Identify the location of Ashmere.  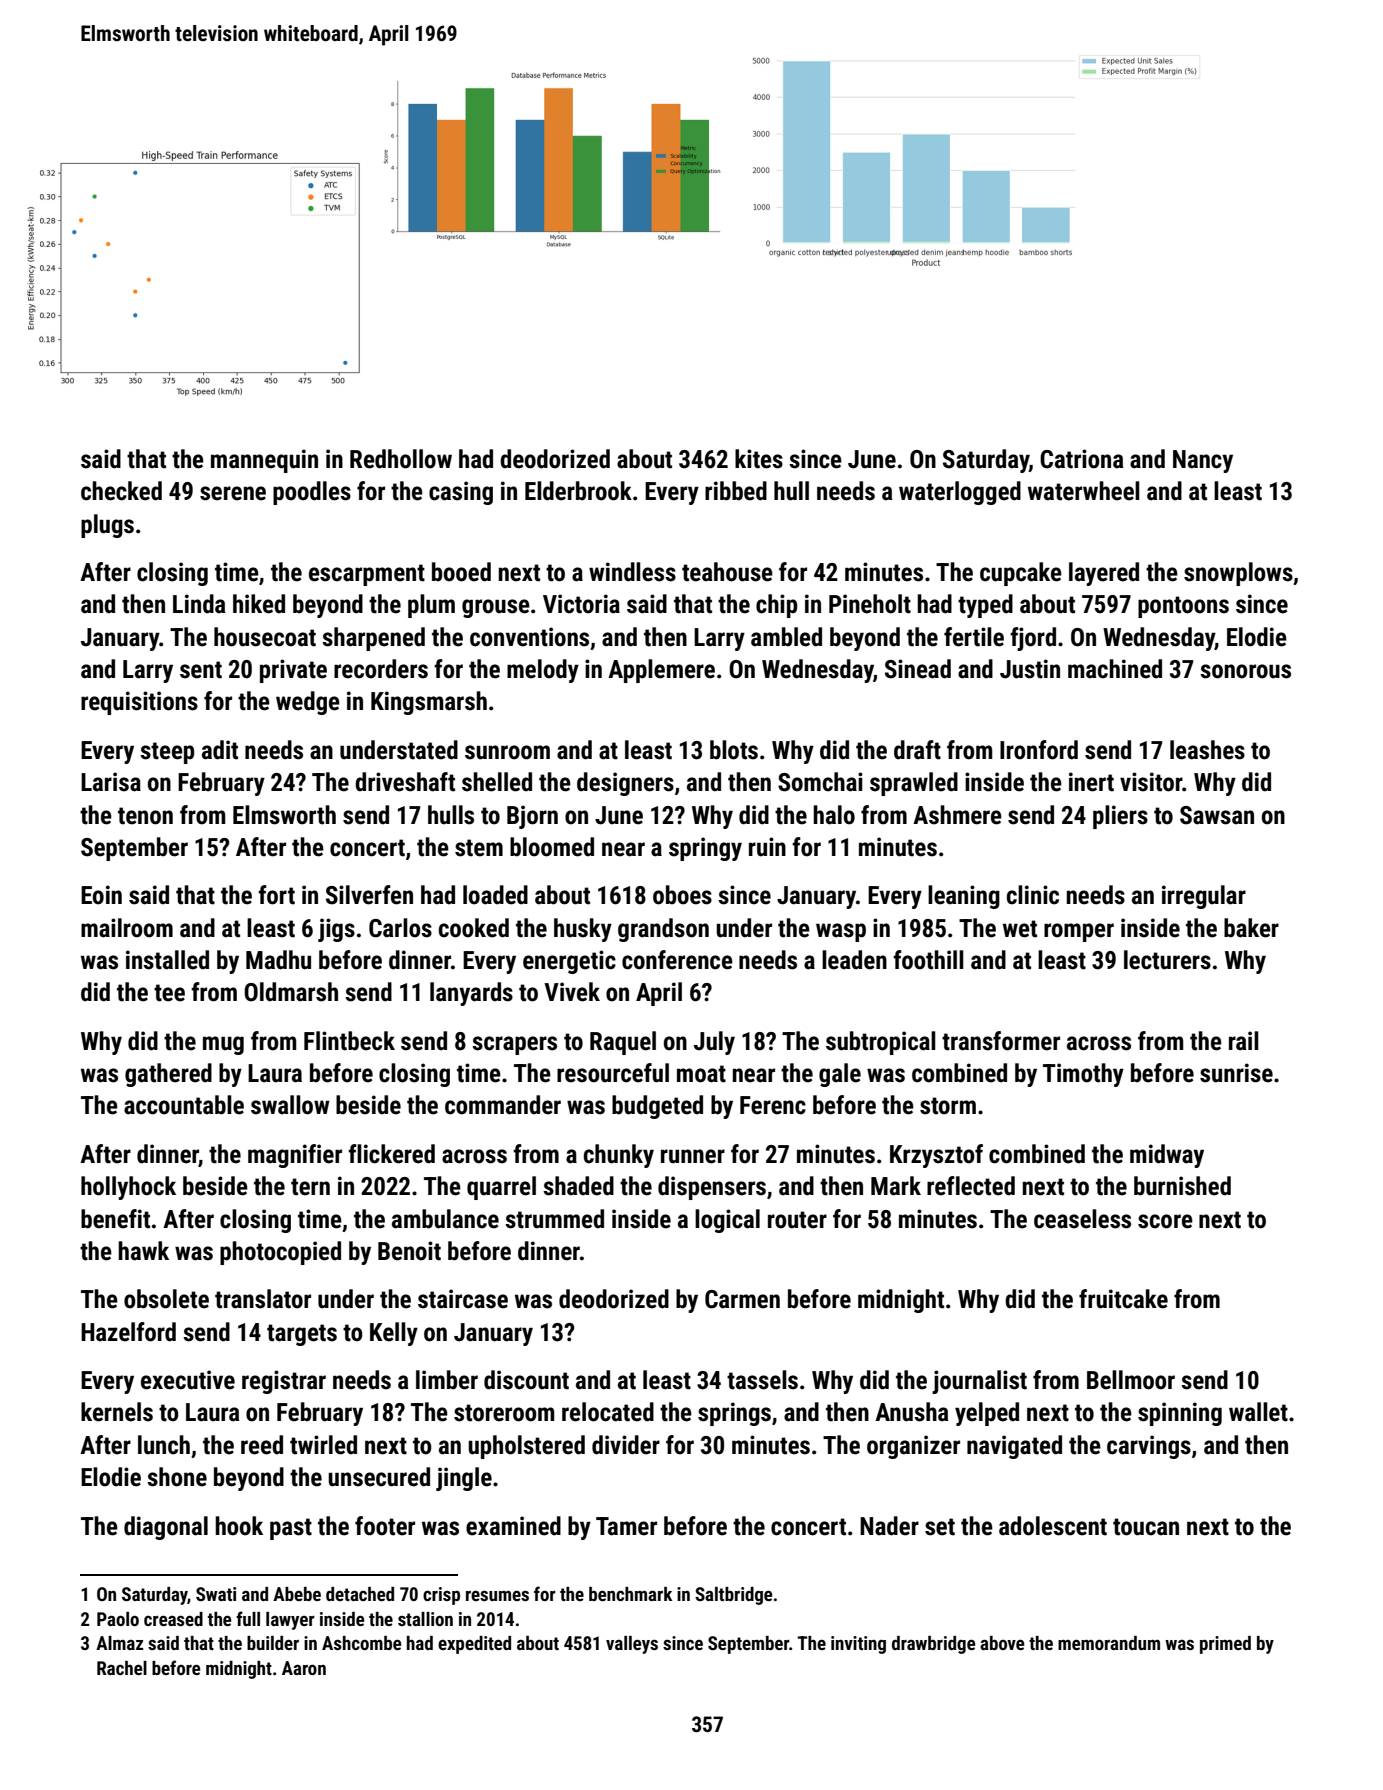
(957, 815).
